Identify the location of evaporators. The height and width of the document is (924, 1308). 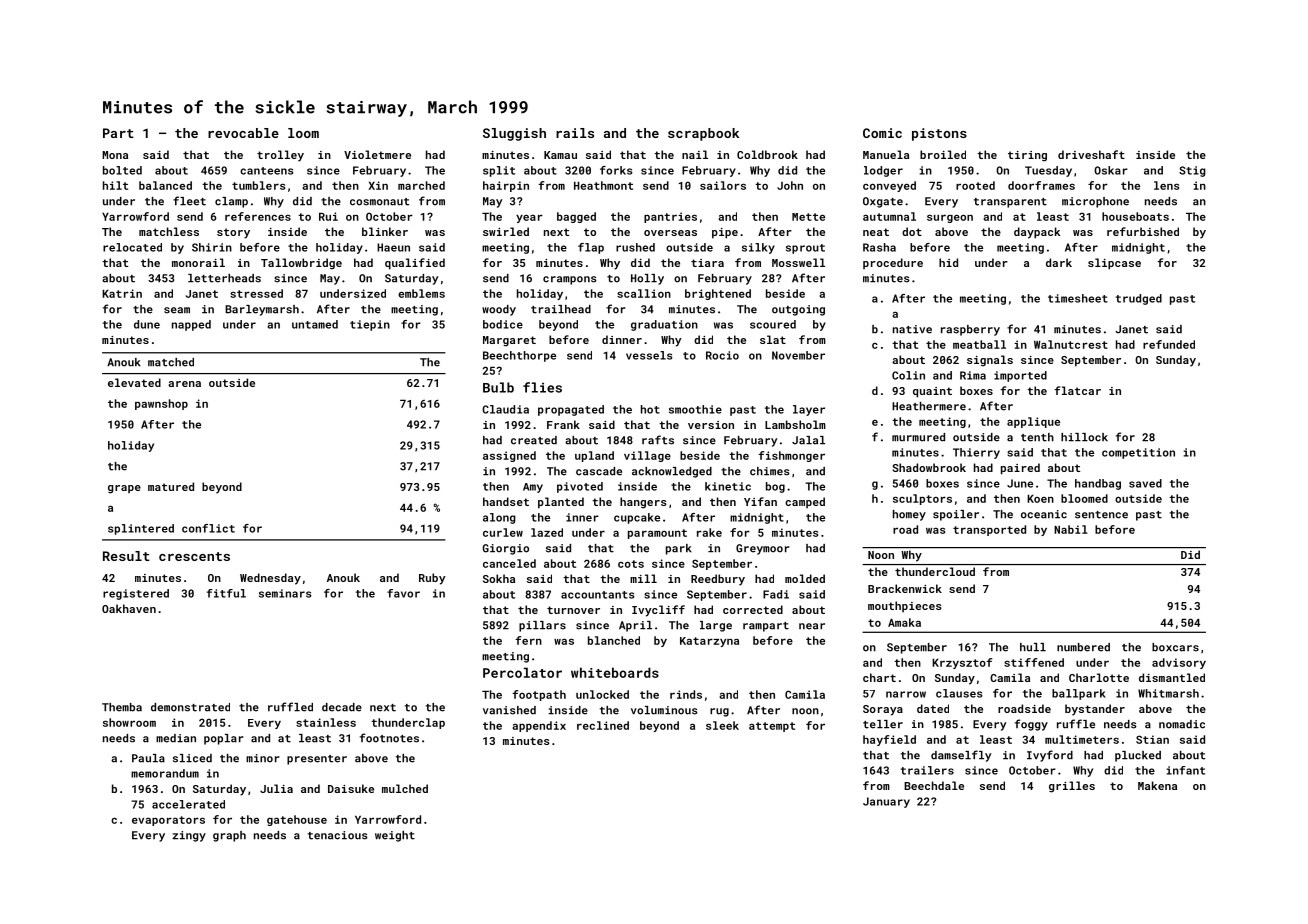
(168, 821).
